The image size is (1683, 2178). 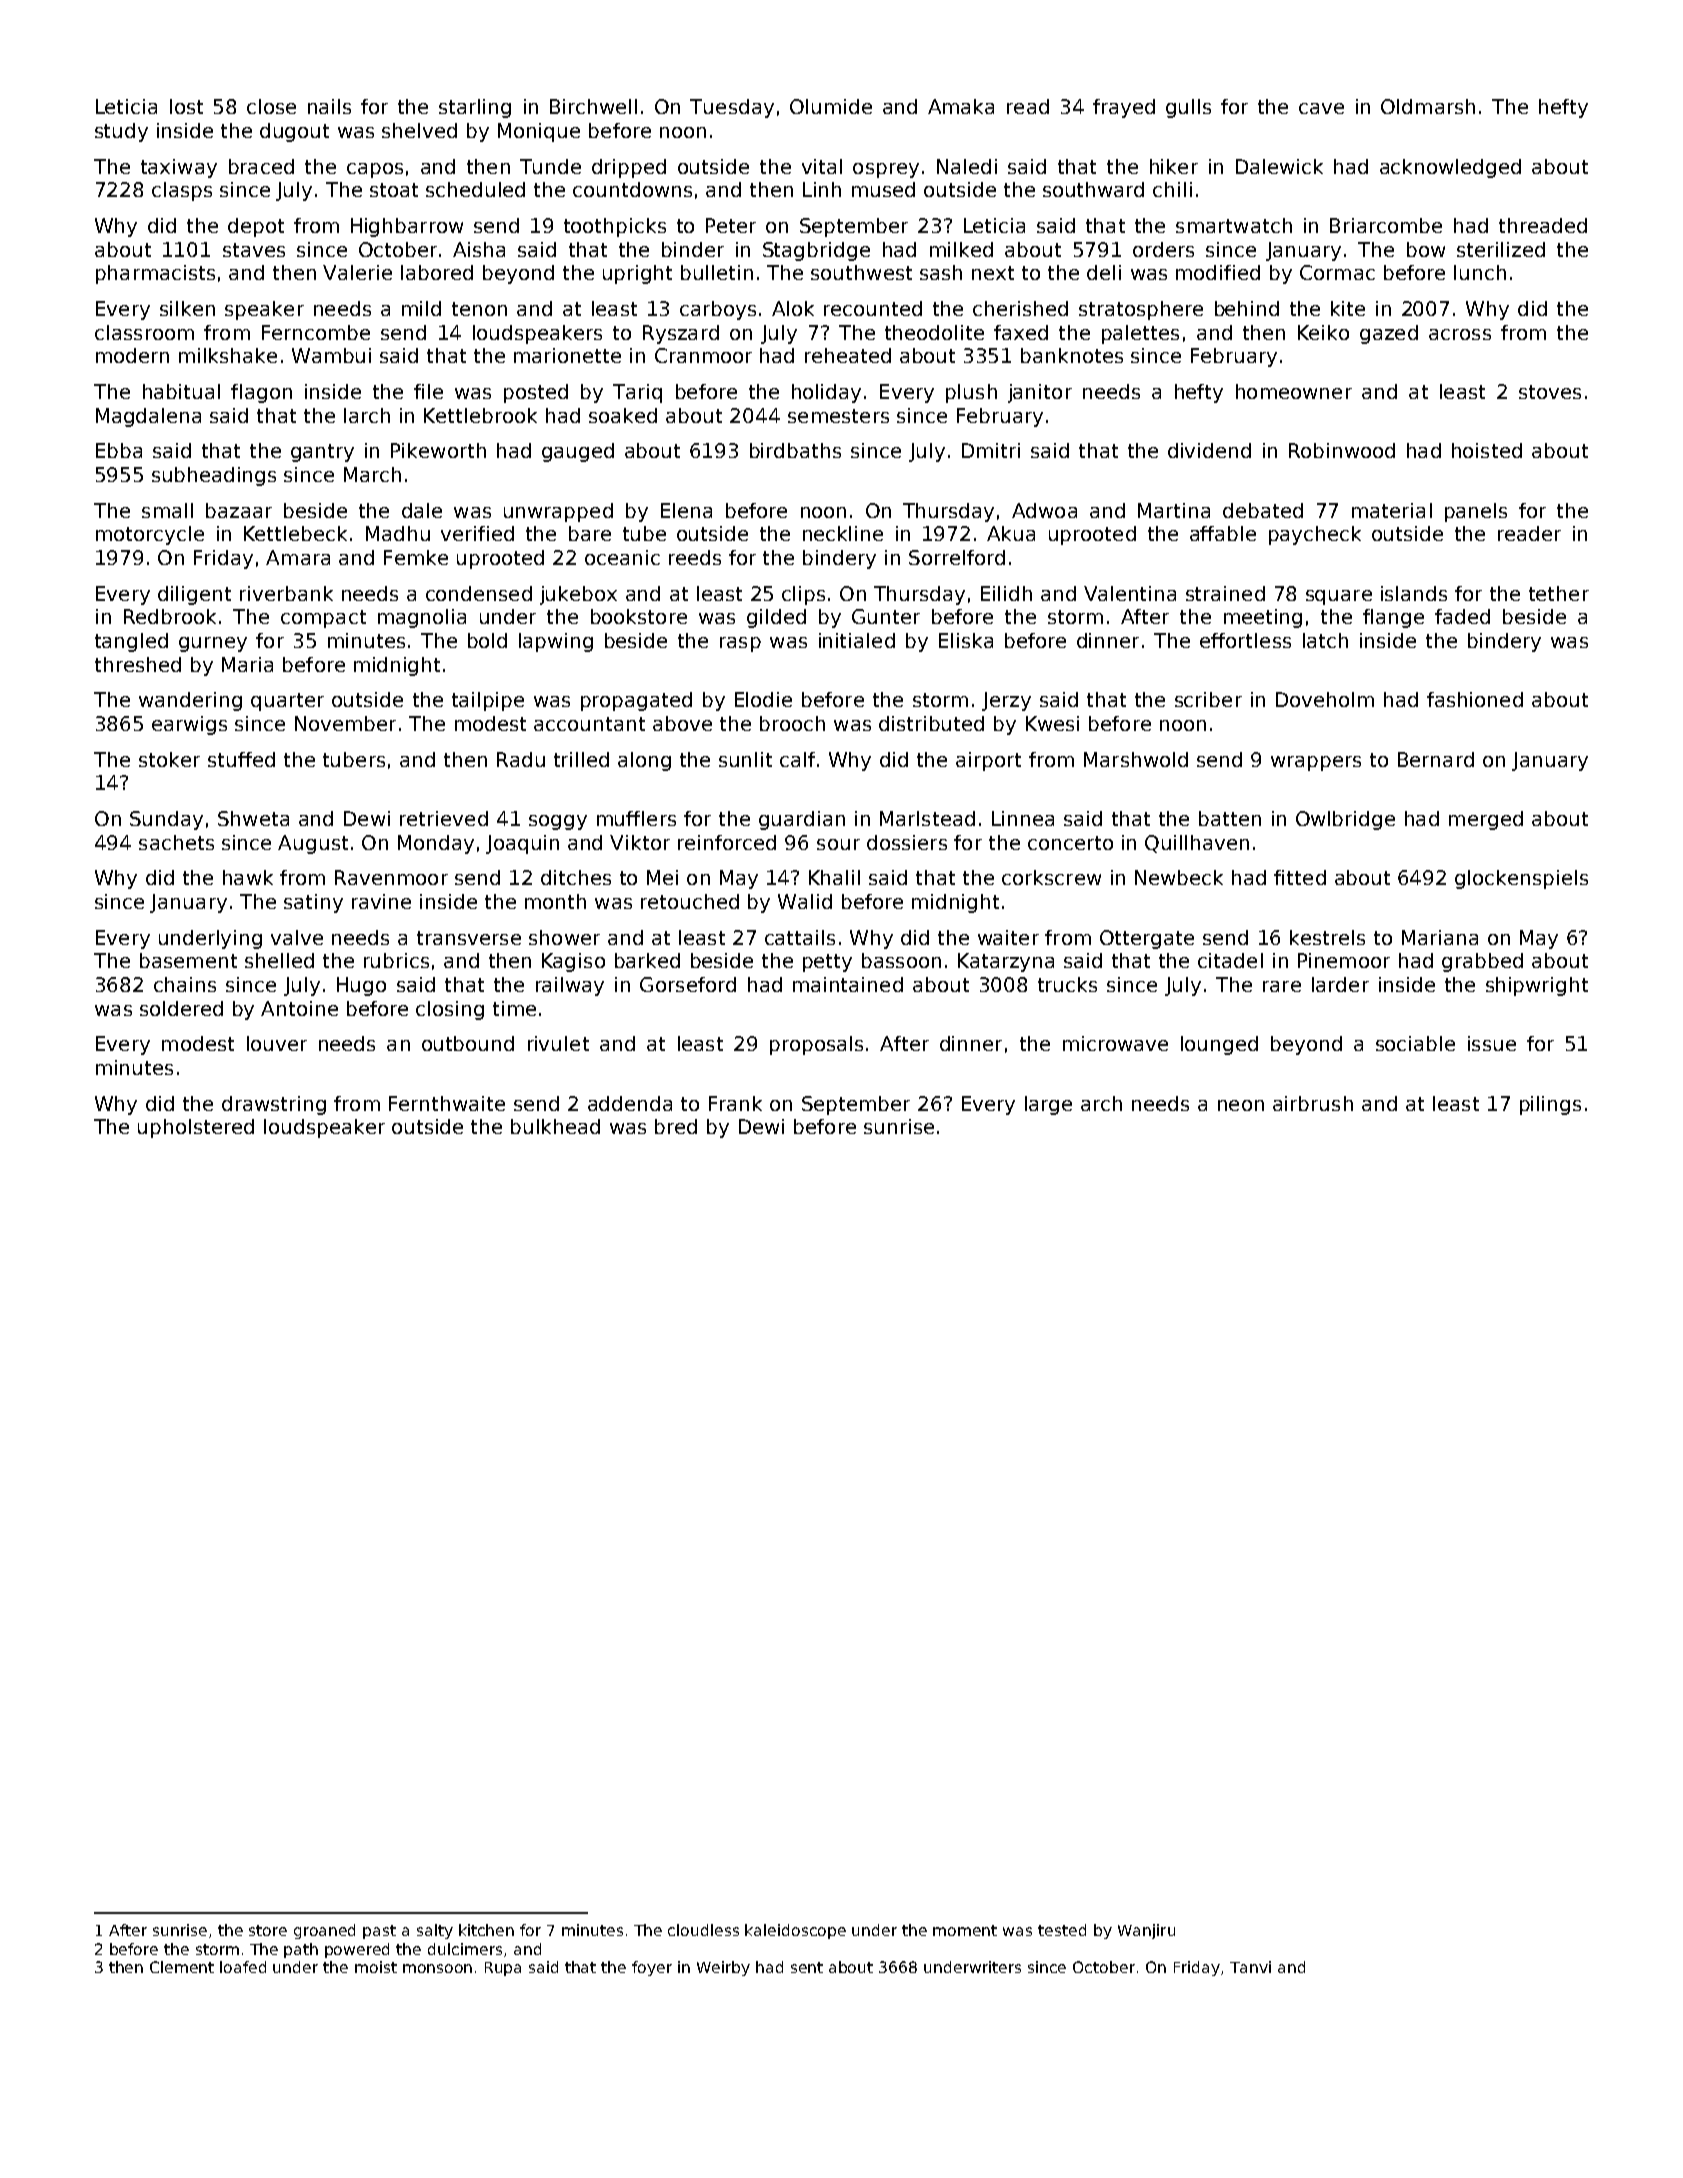 What do you see at coordinates (182, 1967) in the image?
I see `Clement` at bounding box center [182, 1967].
